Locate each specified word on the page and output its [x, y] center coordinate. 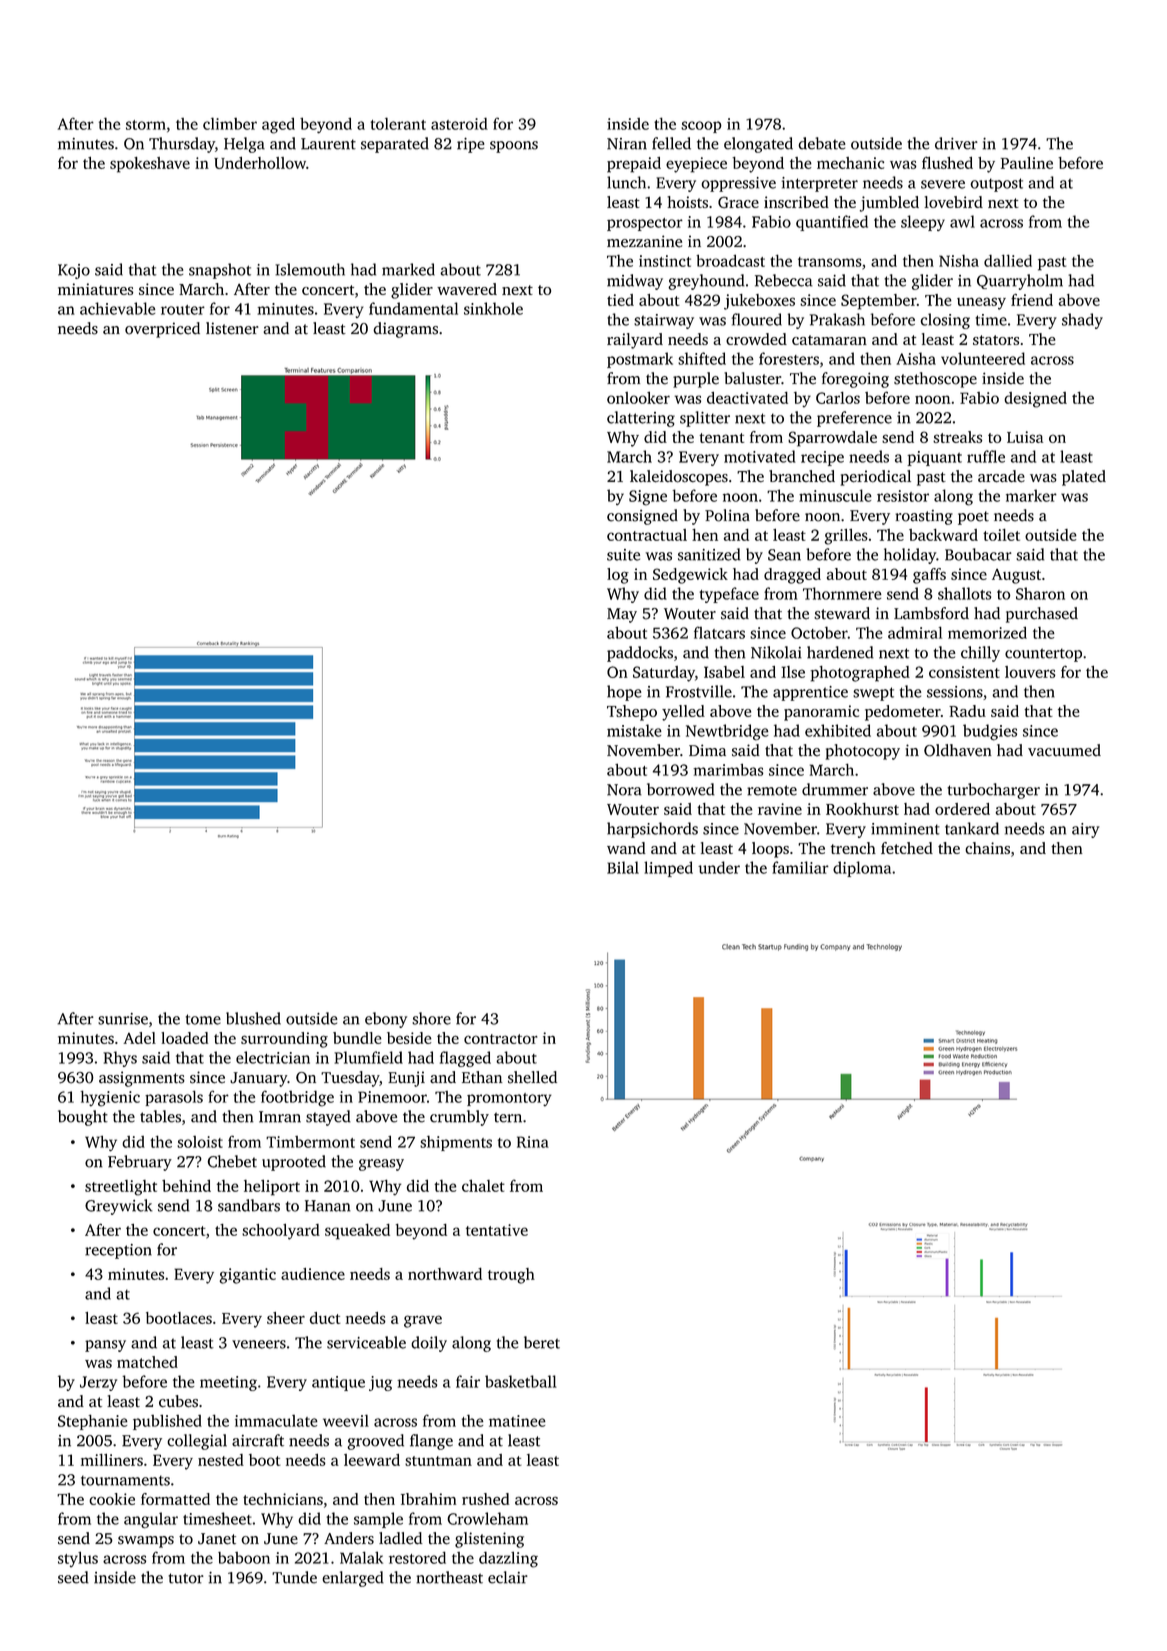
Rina [533, 1142]
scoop [701, 127]
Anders [349, 1538]
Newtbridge [727, 732]
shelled [532, 1077]
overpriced [162, 330]
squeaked [357, 1231]
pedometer [903, 713]
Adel [139, 1038]
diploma [862, 869]
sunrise [123, 1019]
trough [511, 1276]
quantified [832, 223]
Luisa [1025, 437]
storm [146, 125]
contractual [647, 535]
